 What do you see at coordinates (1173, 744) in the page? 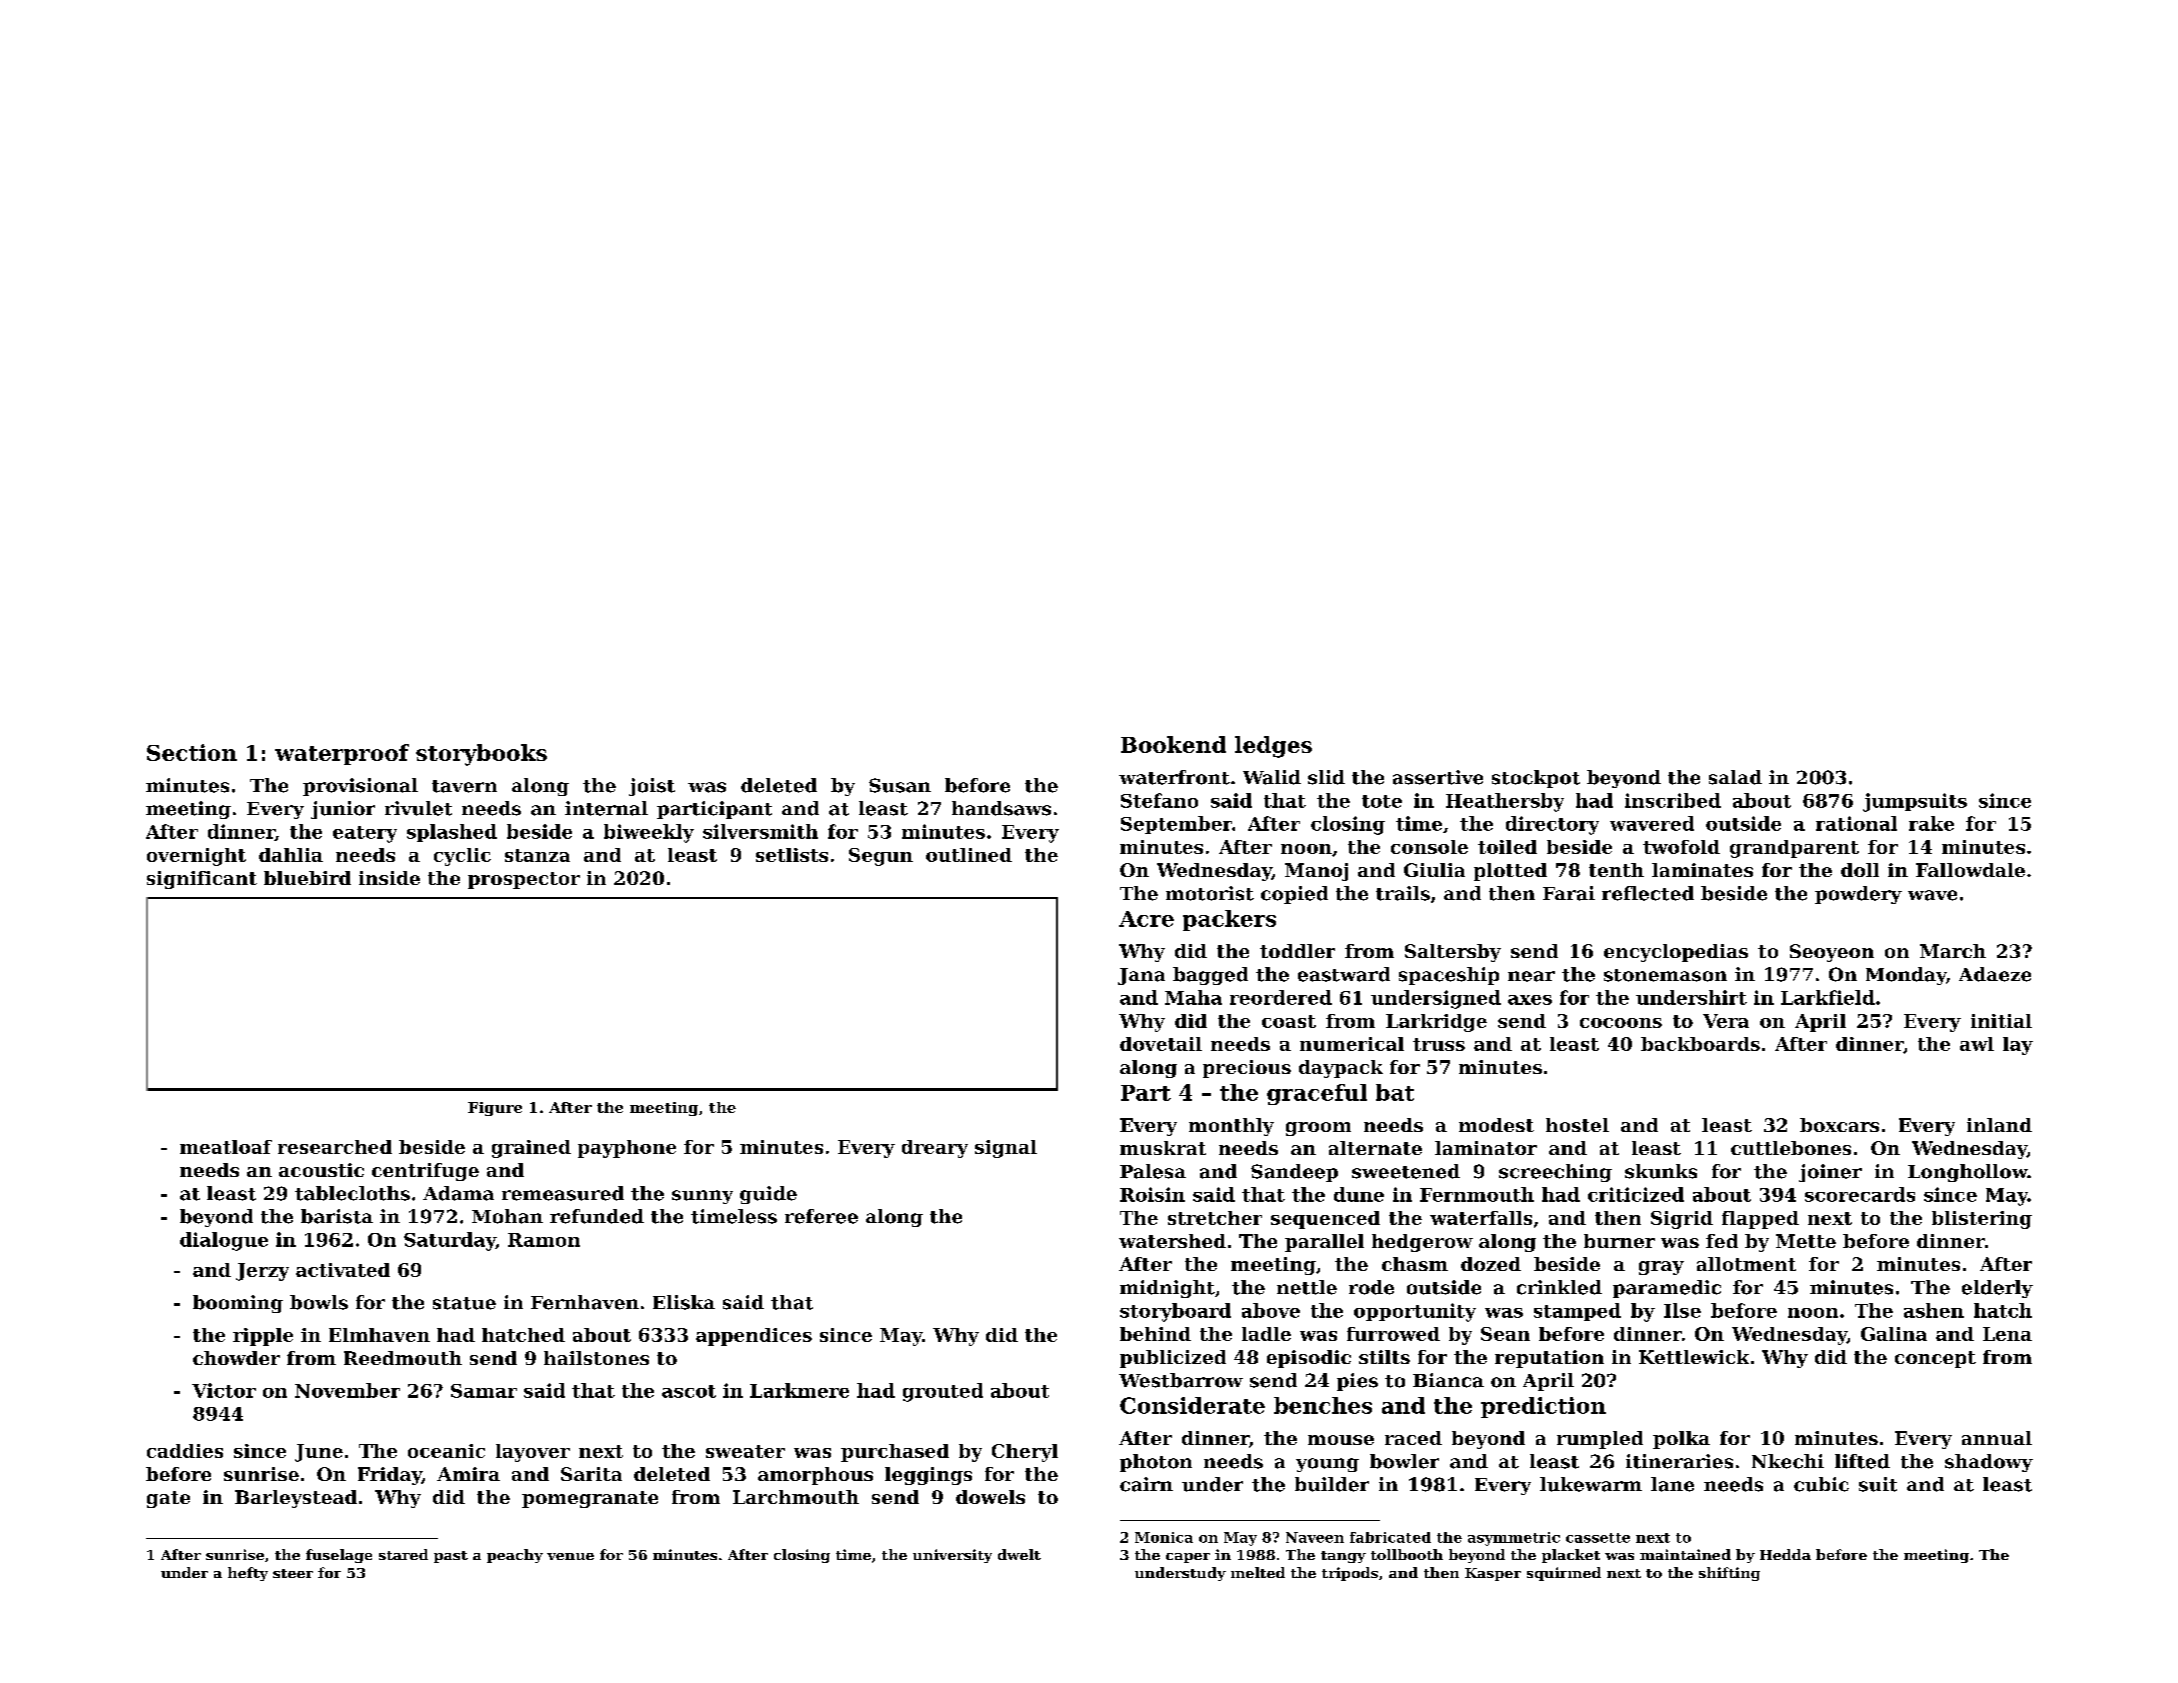
I see `Bookend` at bounding box center [1173, 744].
